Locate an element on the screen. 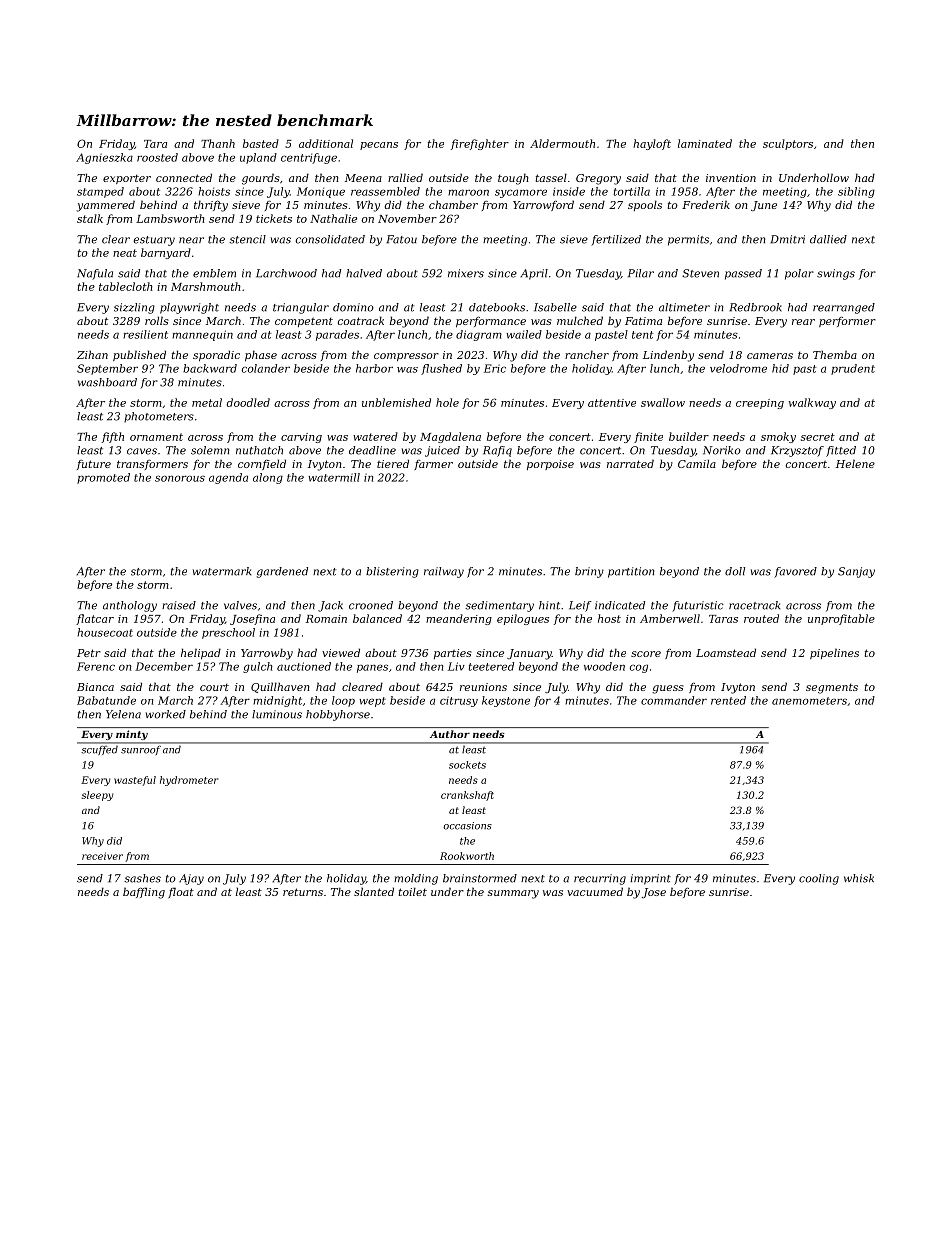  permits is located at coordinates (688, 240).
